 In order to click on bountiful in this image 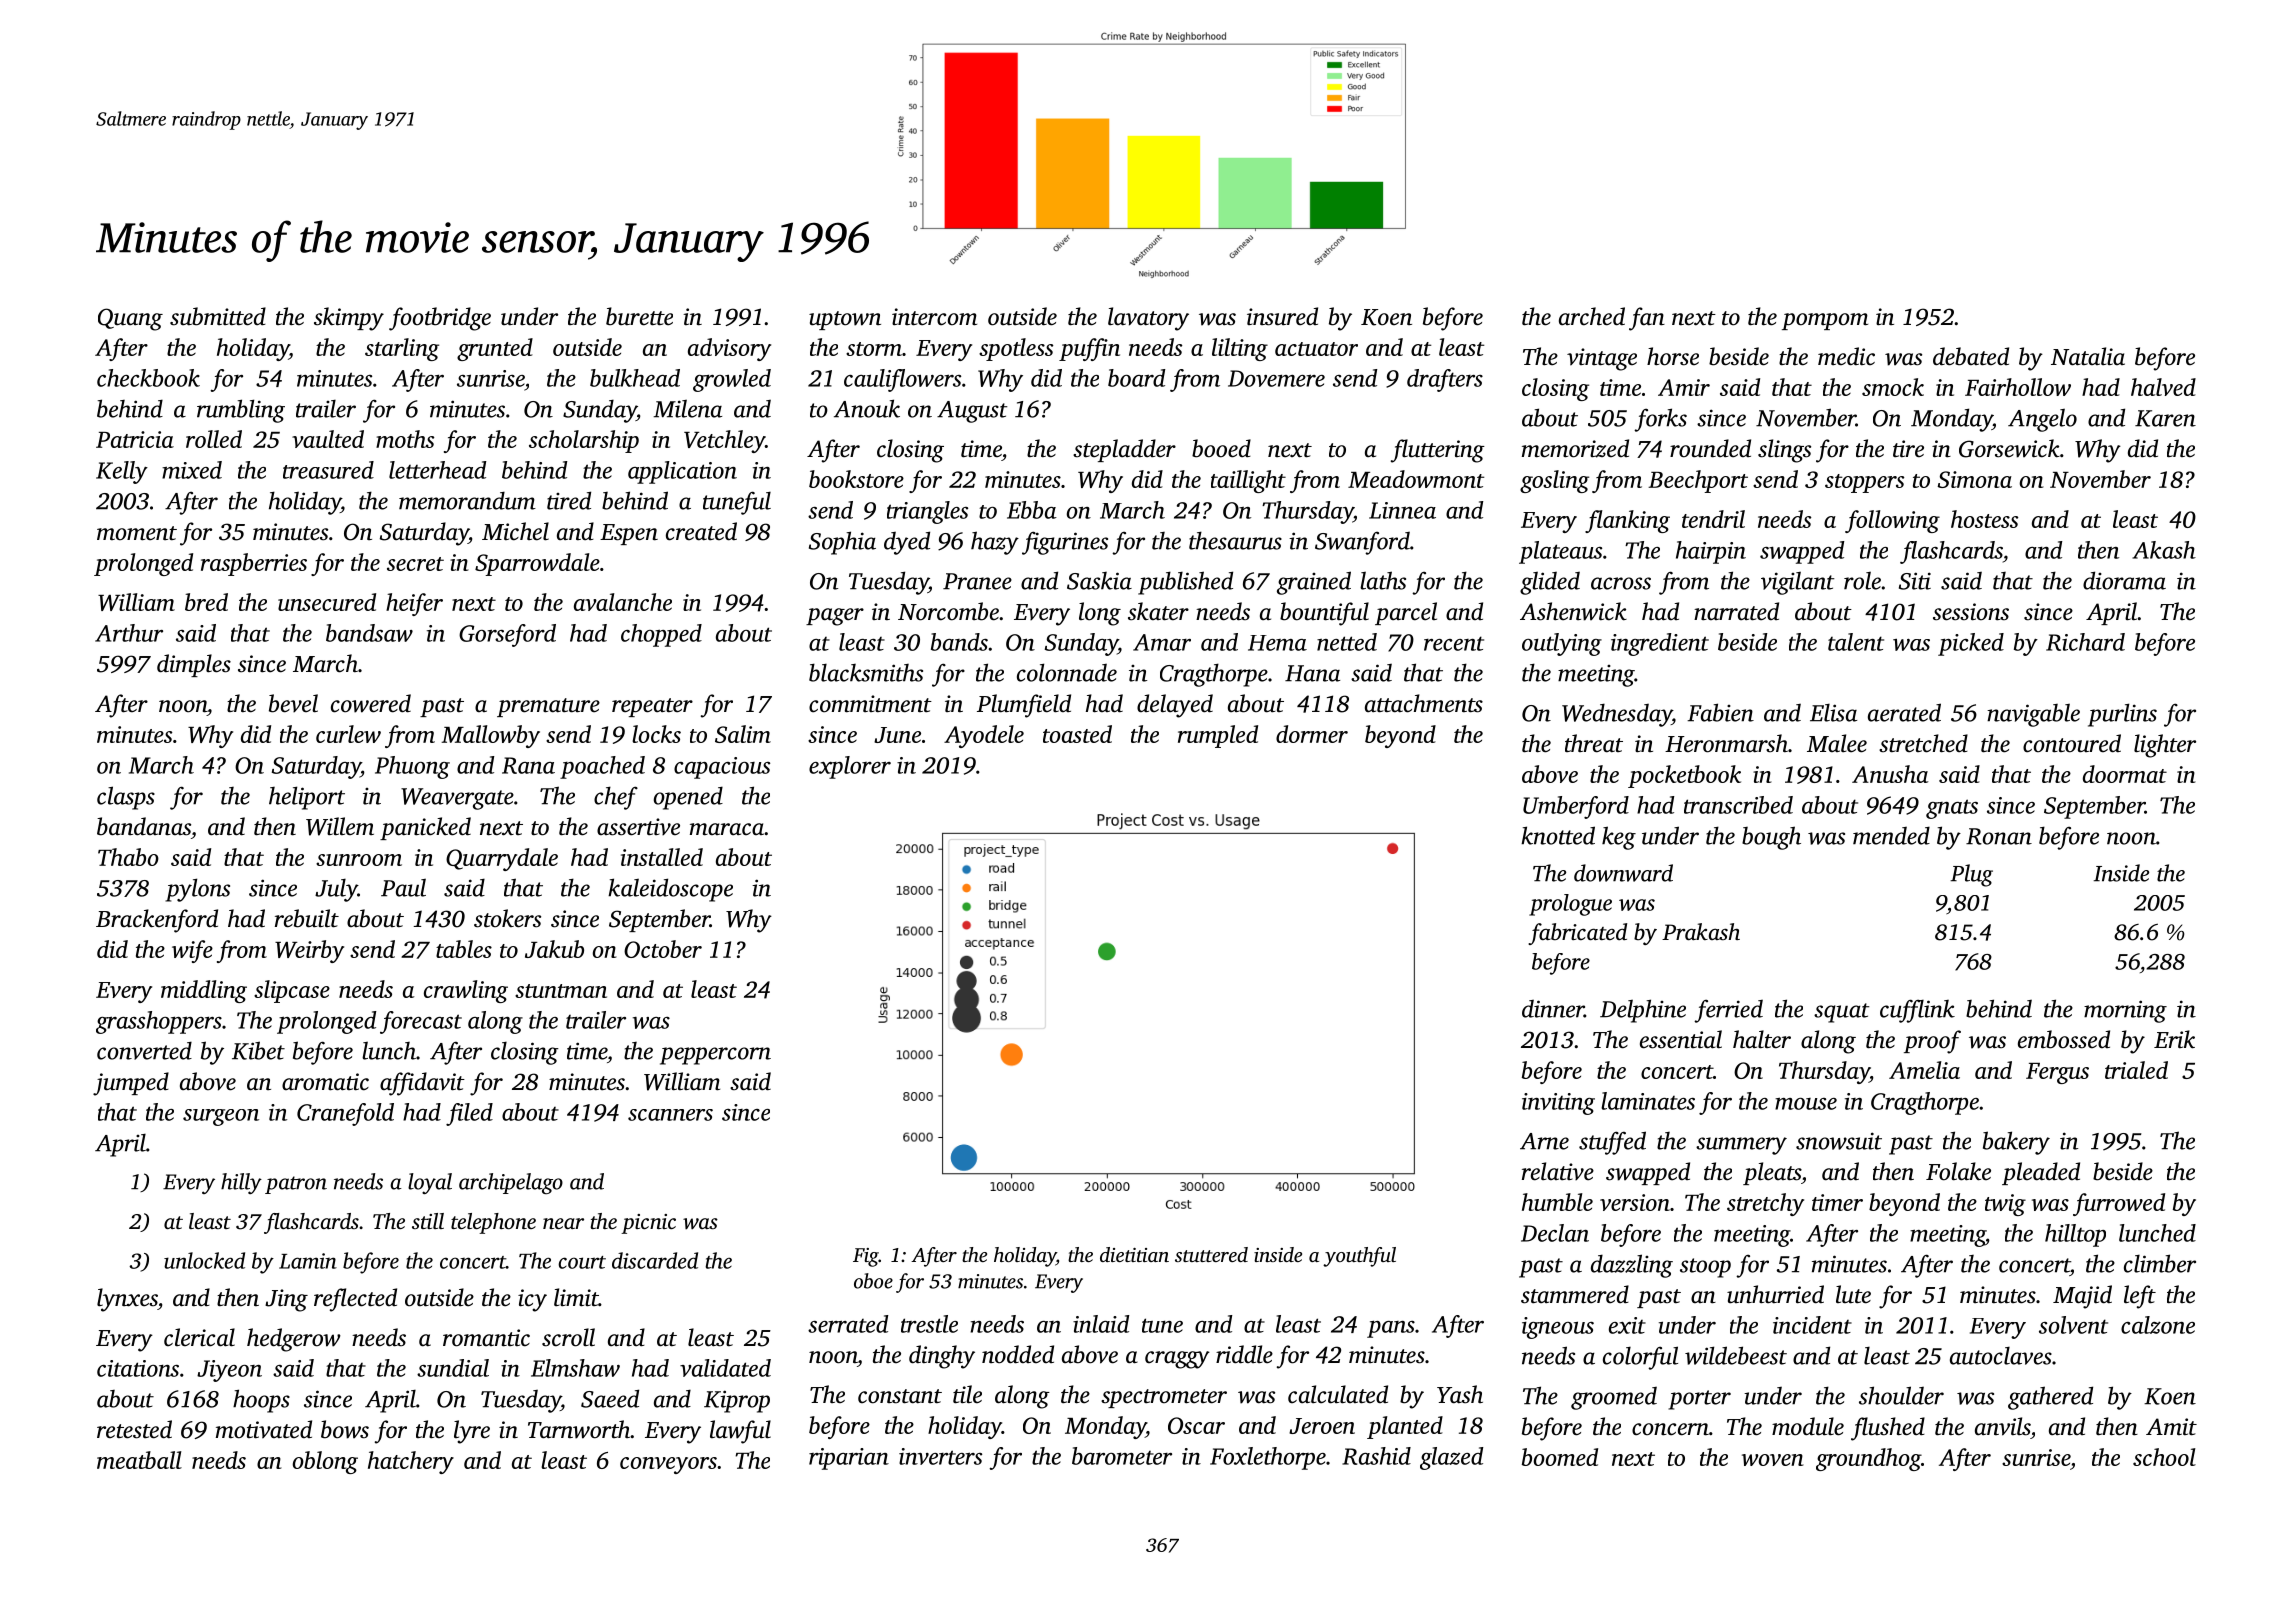, I will do `click(1324, 614)`.
